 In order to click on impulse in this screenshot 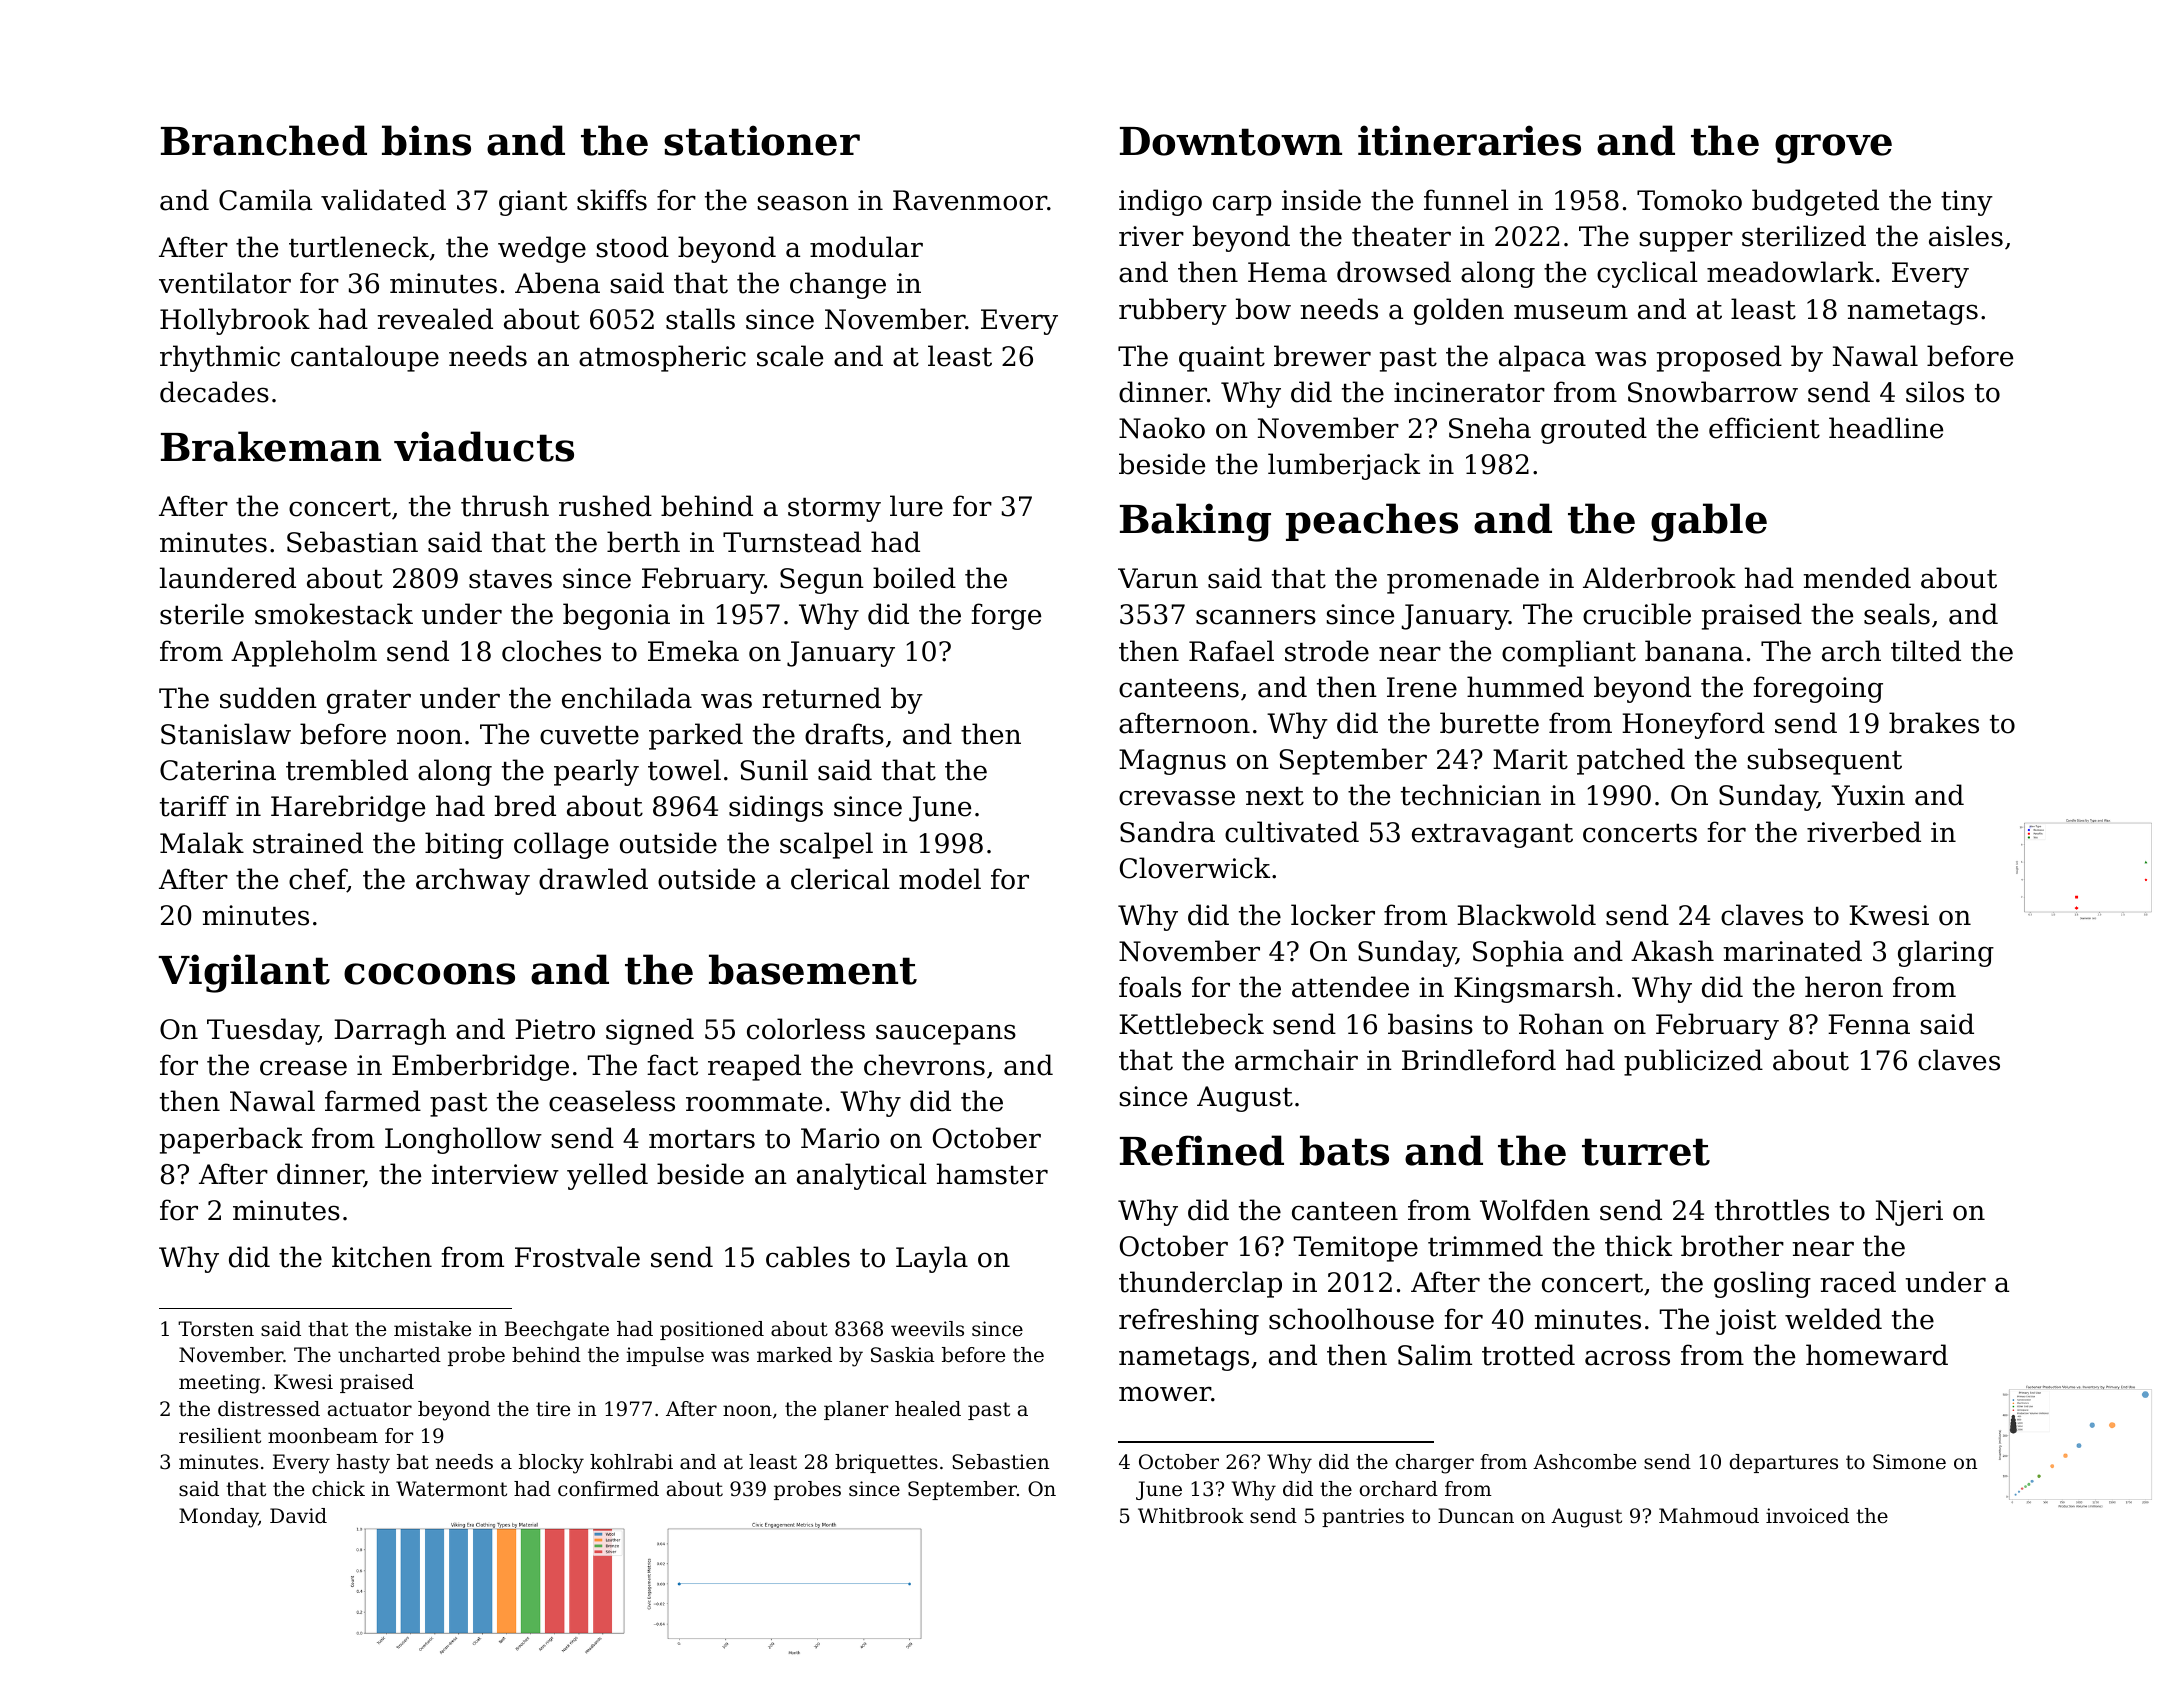, I will do `click(665, 1356)`.
